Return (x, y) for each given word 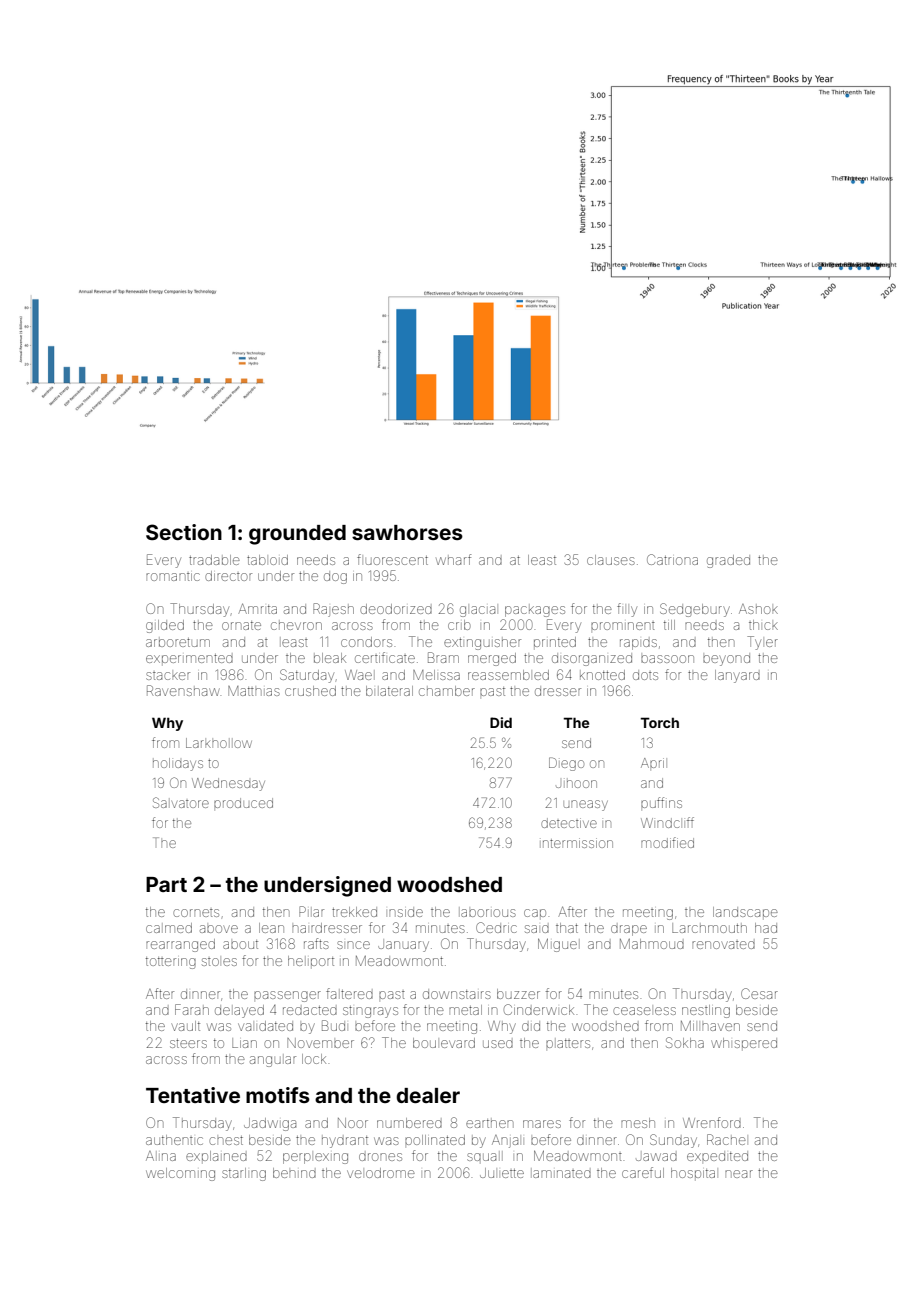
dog (335, 577)
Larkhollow (219, 743)
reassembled (508, 675)
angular (273, 1061)
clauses (611, 560)
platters (568, 1043)
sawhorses (407, 532)
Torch (659, 722)
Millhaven (710, 1026)
